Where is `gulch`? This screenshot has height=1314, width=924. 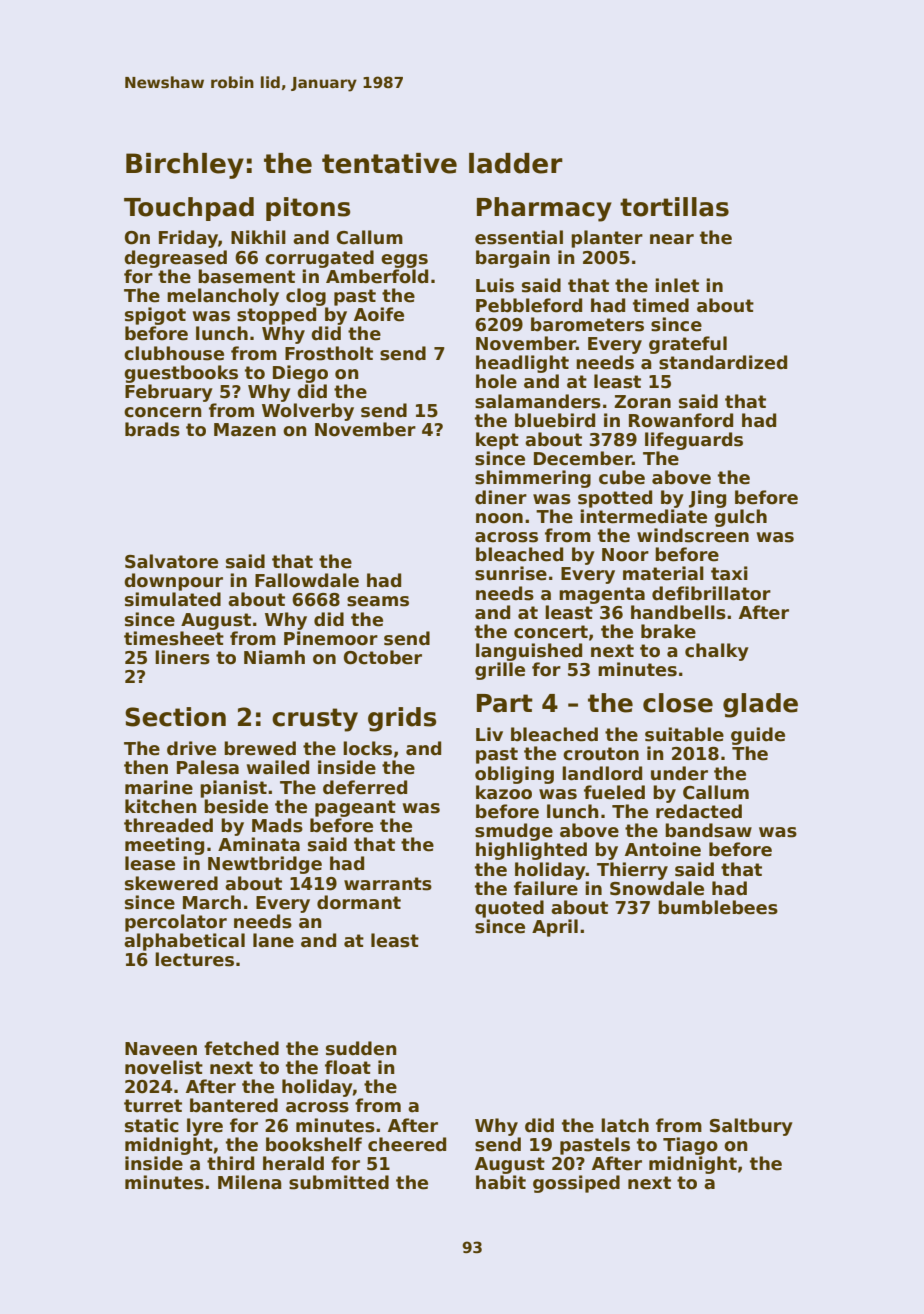 gulch is located at coordinates (740, 518).
